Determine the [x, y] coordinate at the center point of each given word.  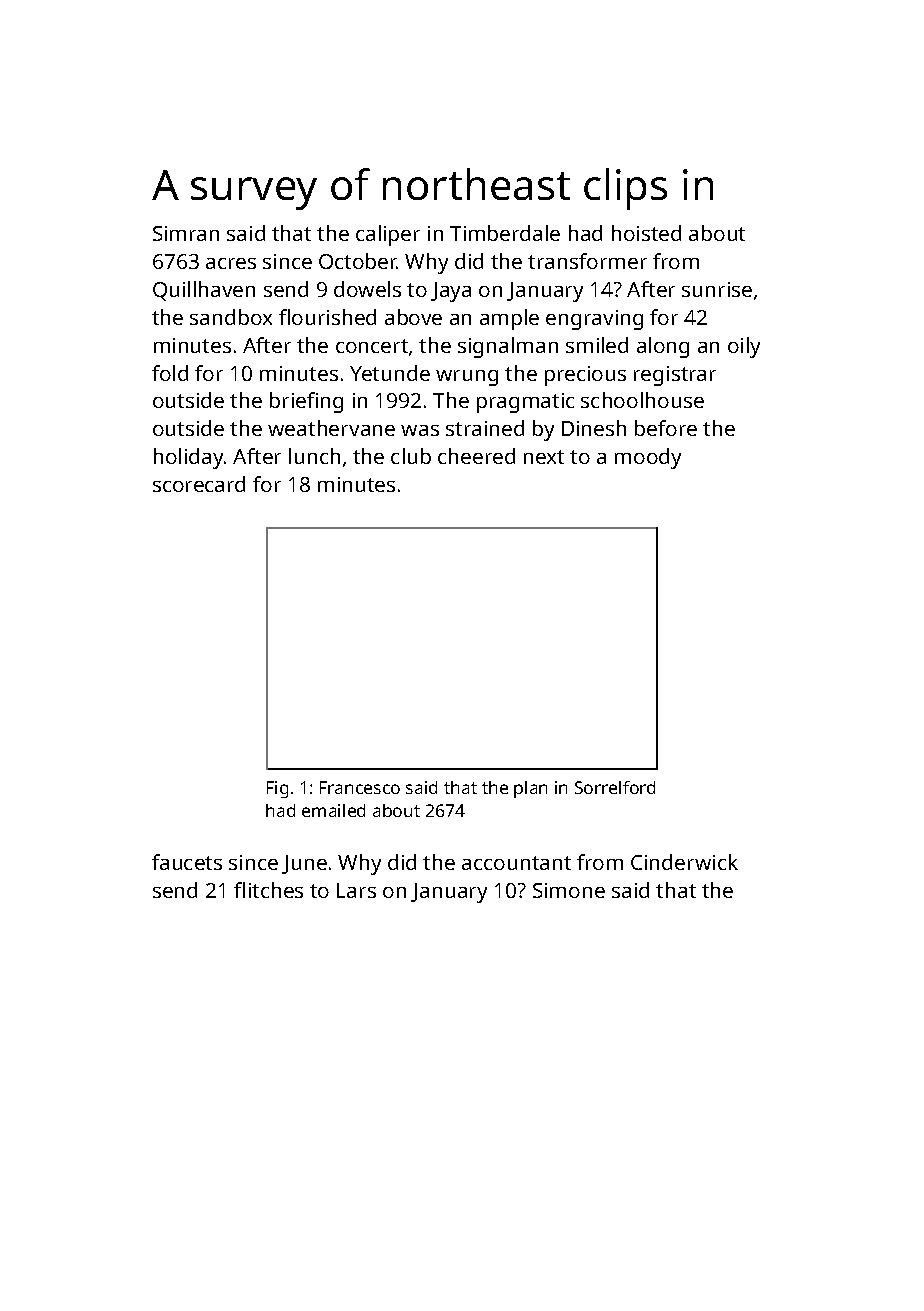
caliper [388, 235]
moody [648, 458]
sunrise [717, 289]
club [411, 456]
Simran [186, 233]
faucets [187, 862]
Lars [356, 890]
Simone [569, 890]
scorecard [199, 484]
